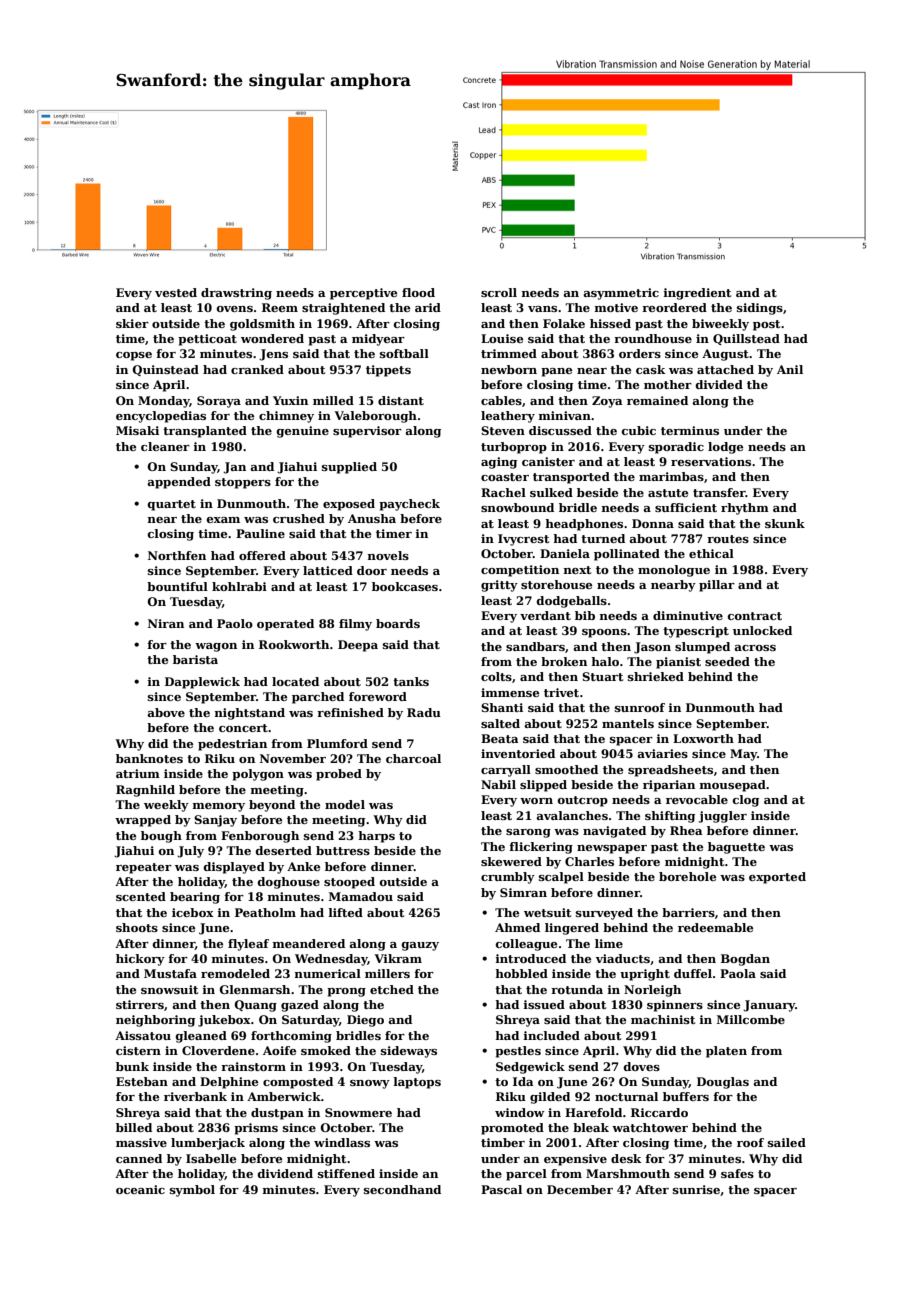 The width and height of the screenshot is (924, 1308). Describe the element at coordinates (738, 973) in the screenshot. I see `Paola` at that location.
